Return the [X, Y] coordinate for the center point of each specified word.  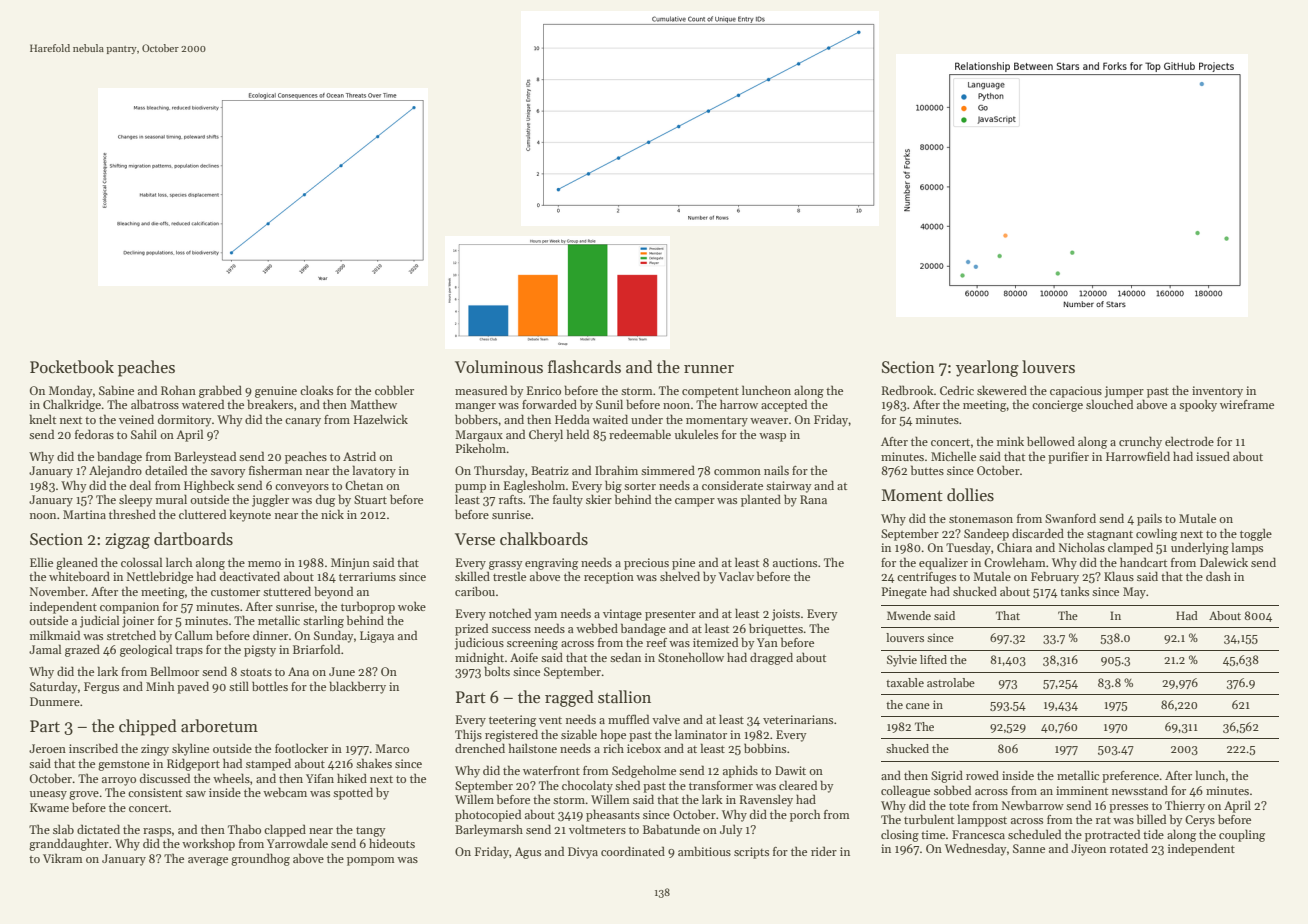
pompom [371, 861]
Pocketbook [72, 367]
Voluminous [499, 366]
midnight [479, 658]
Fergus [101, 688]
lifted [933, 659]
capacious [1076, 392]
